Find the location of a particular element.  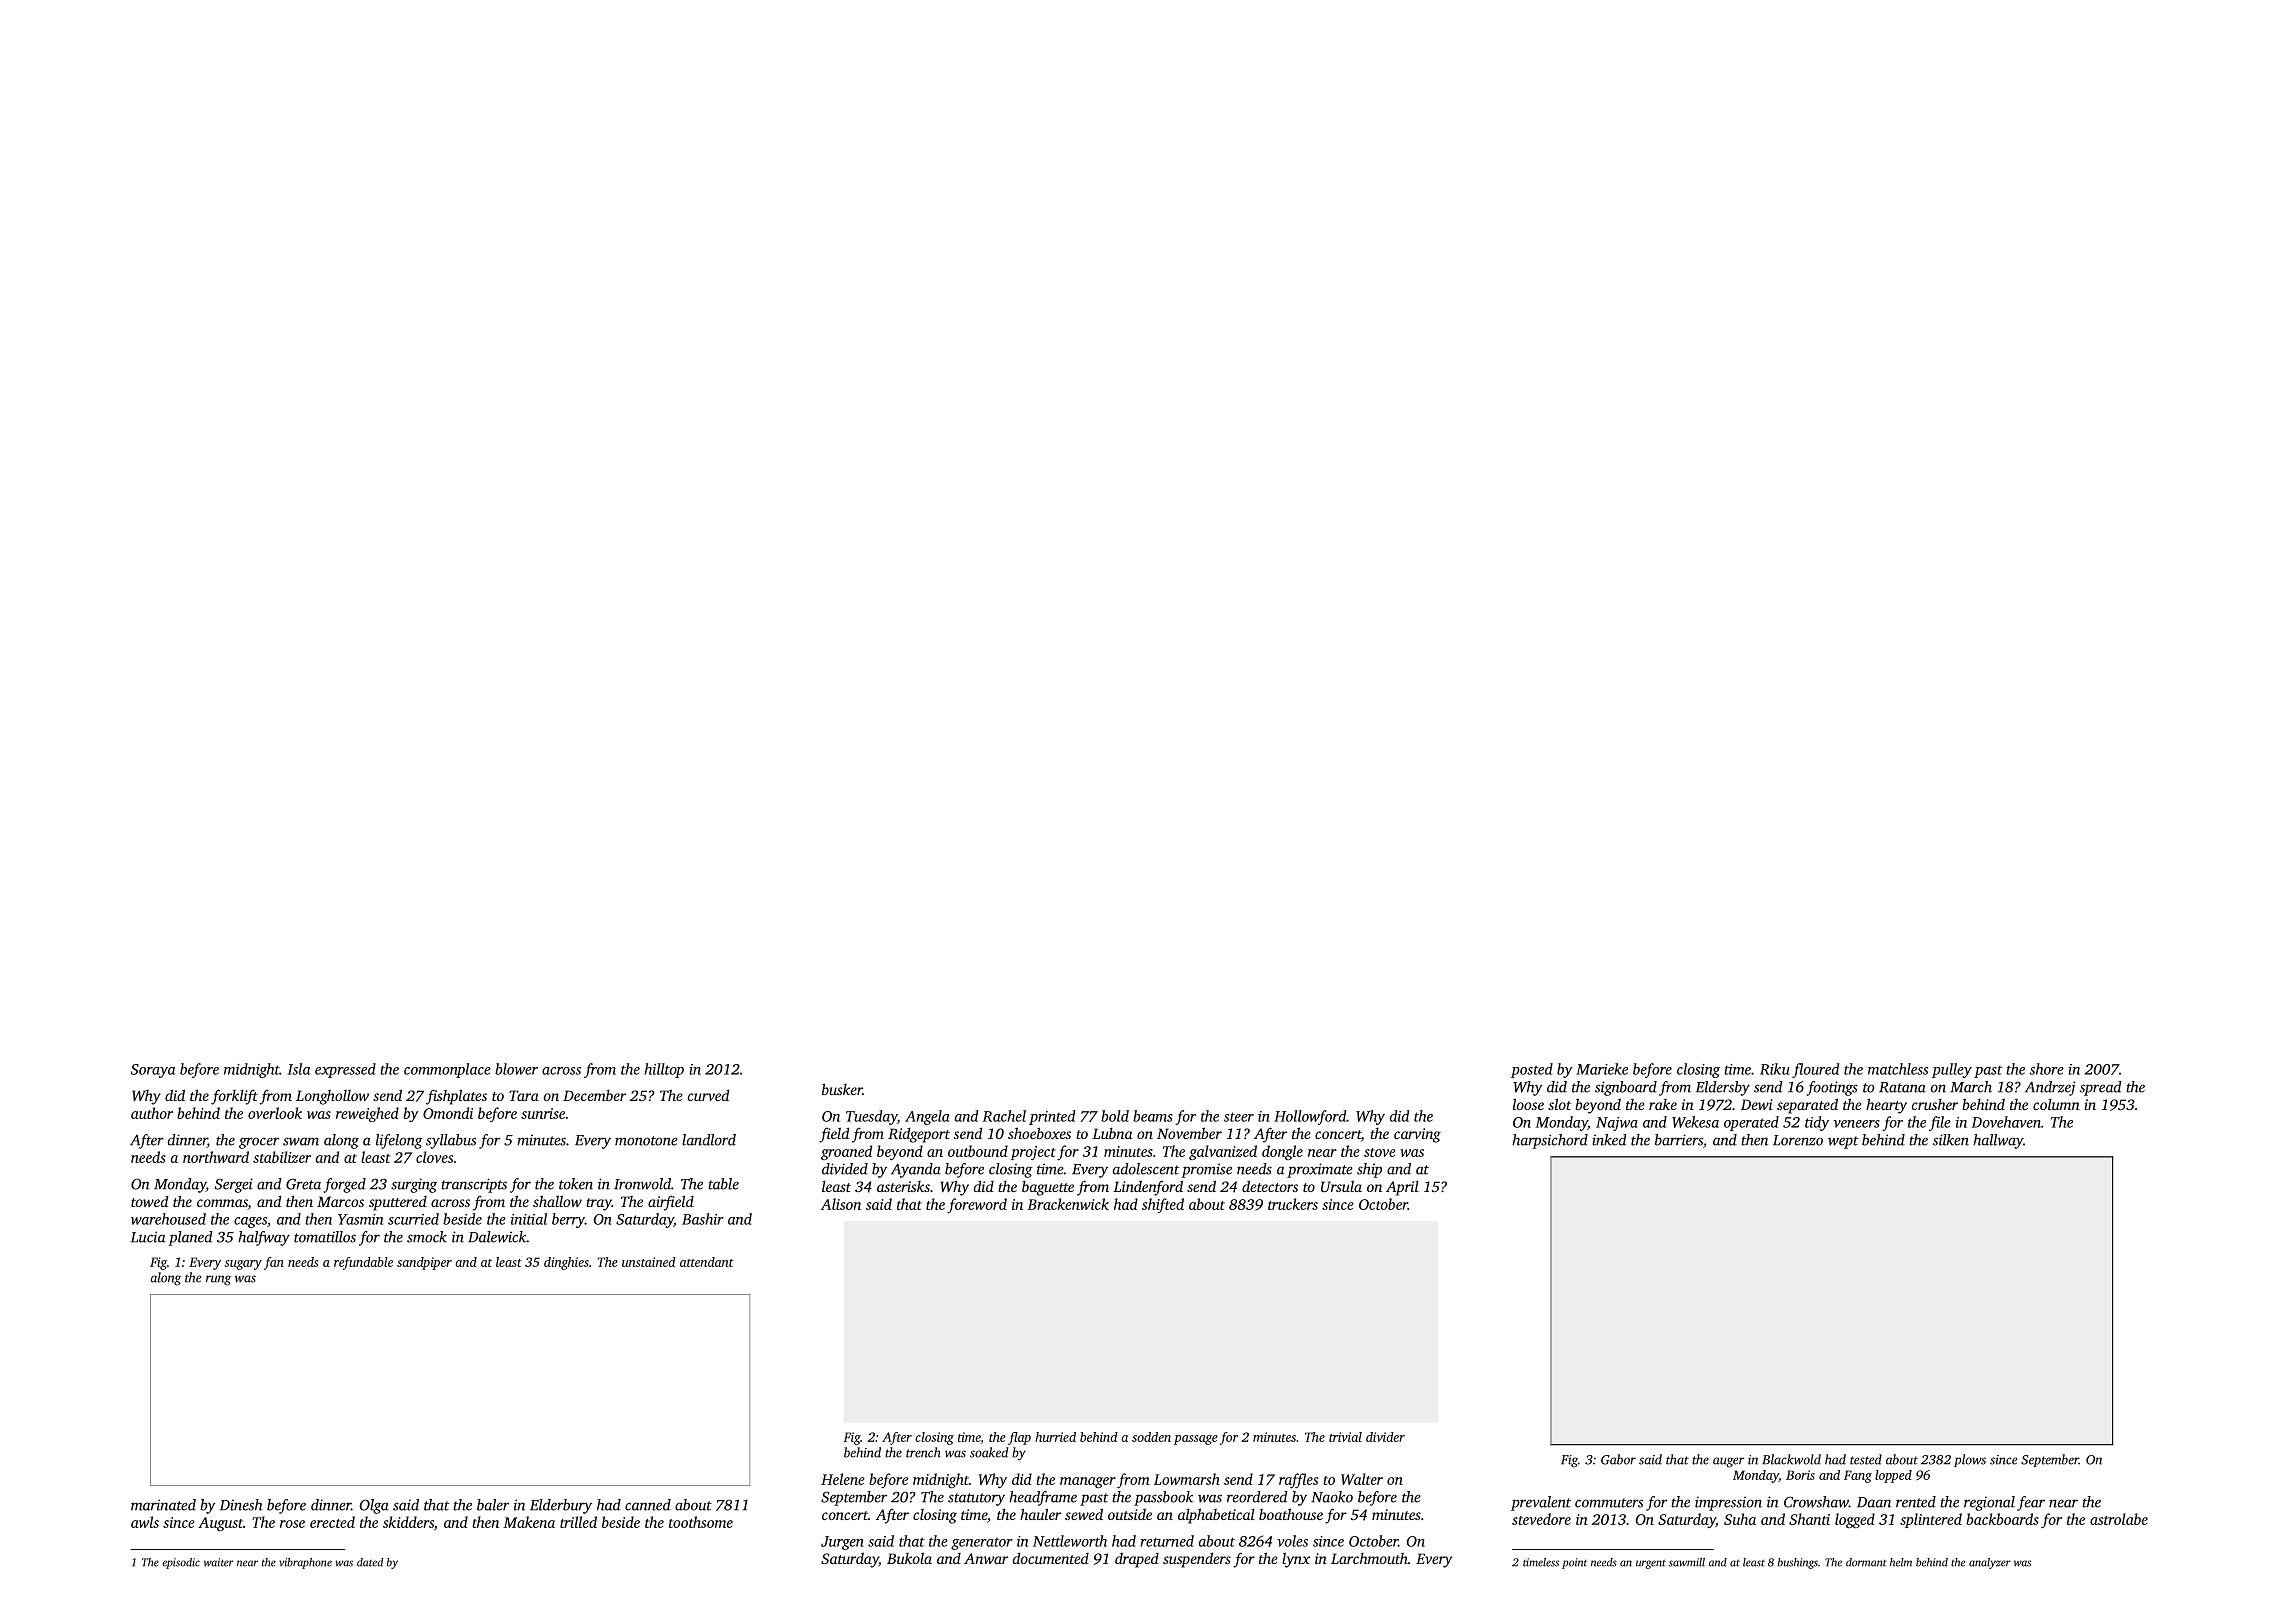

flap is located at coordinates (1019, 1438).
